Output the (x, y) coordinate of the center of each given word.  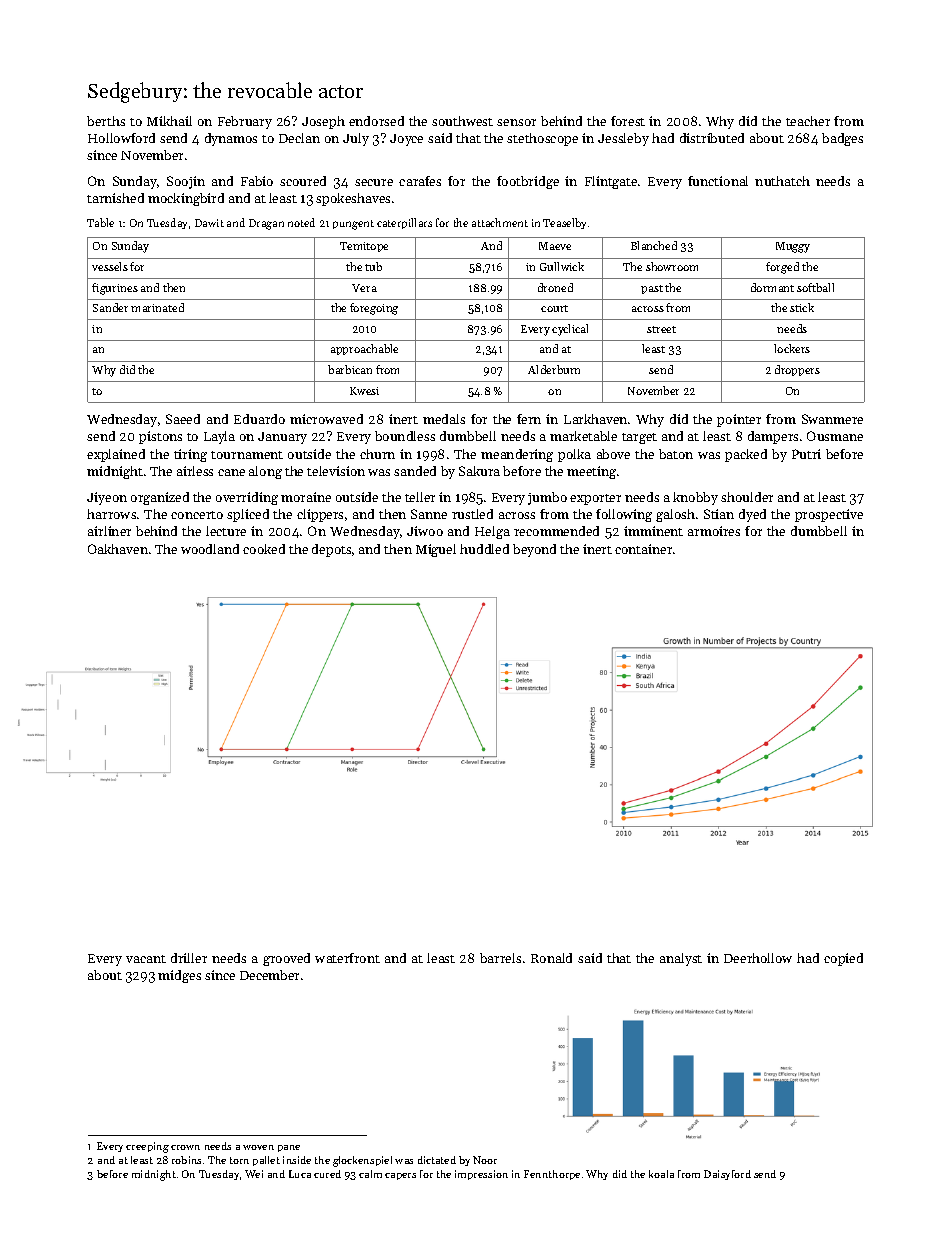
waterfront (347, 958)
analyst (681, 959)
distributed (712, 138)
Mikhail (169, 121)
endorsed (376, 121)
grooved (286, 959)
